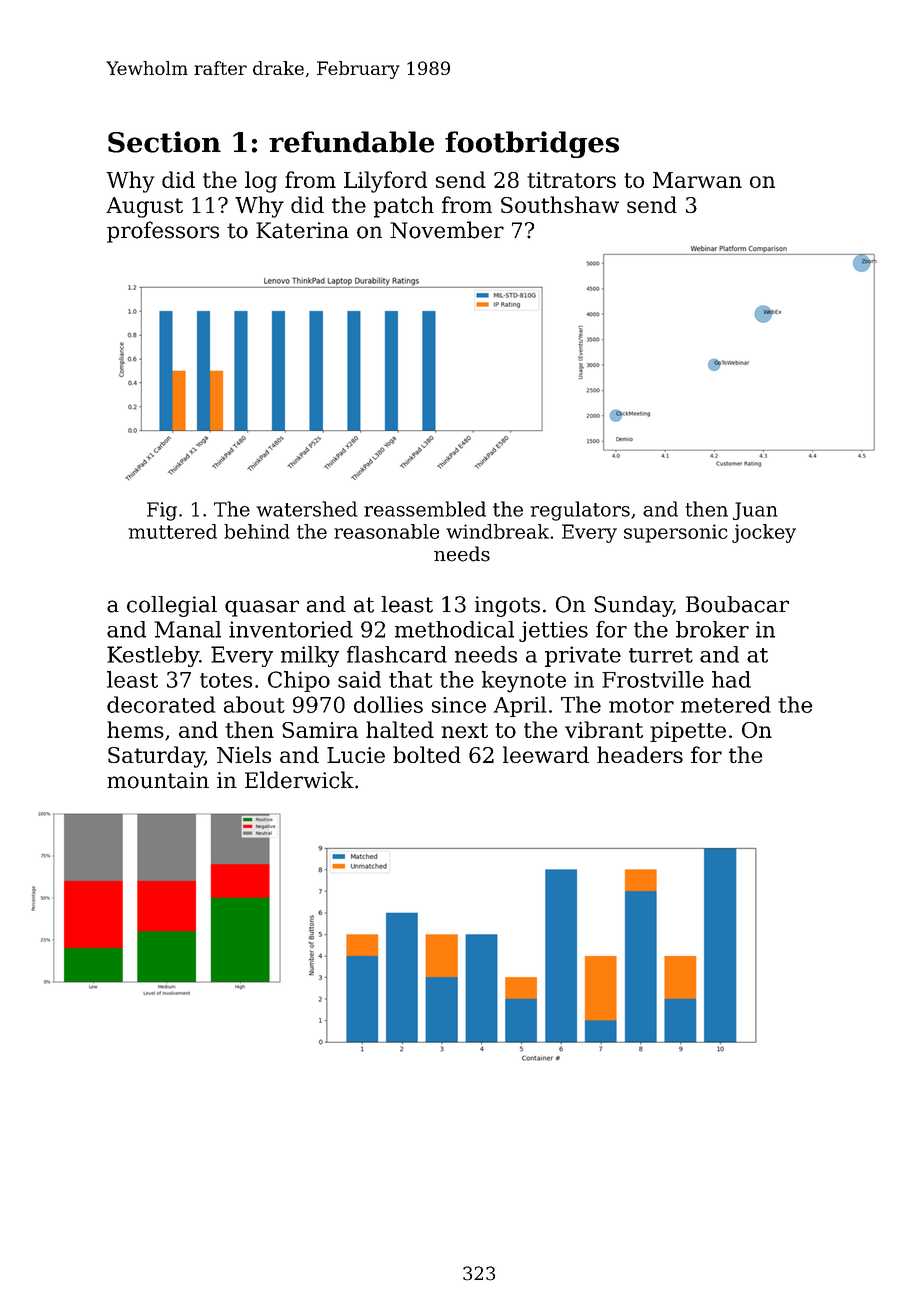  Describe the element at coordinates (755, 511) in the screenshot. I see `Juan` at that location.
